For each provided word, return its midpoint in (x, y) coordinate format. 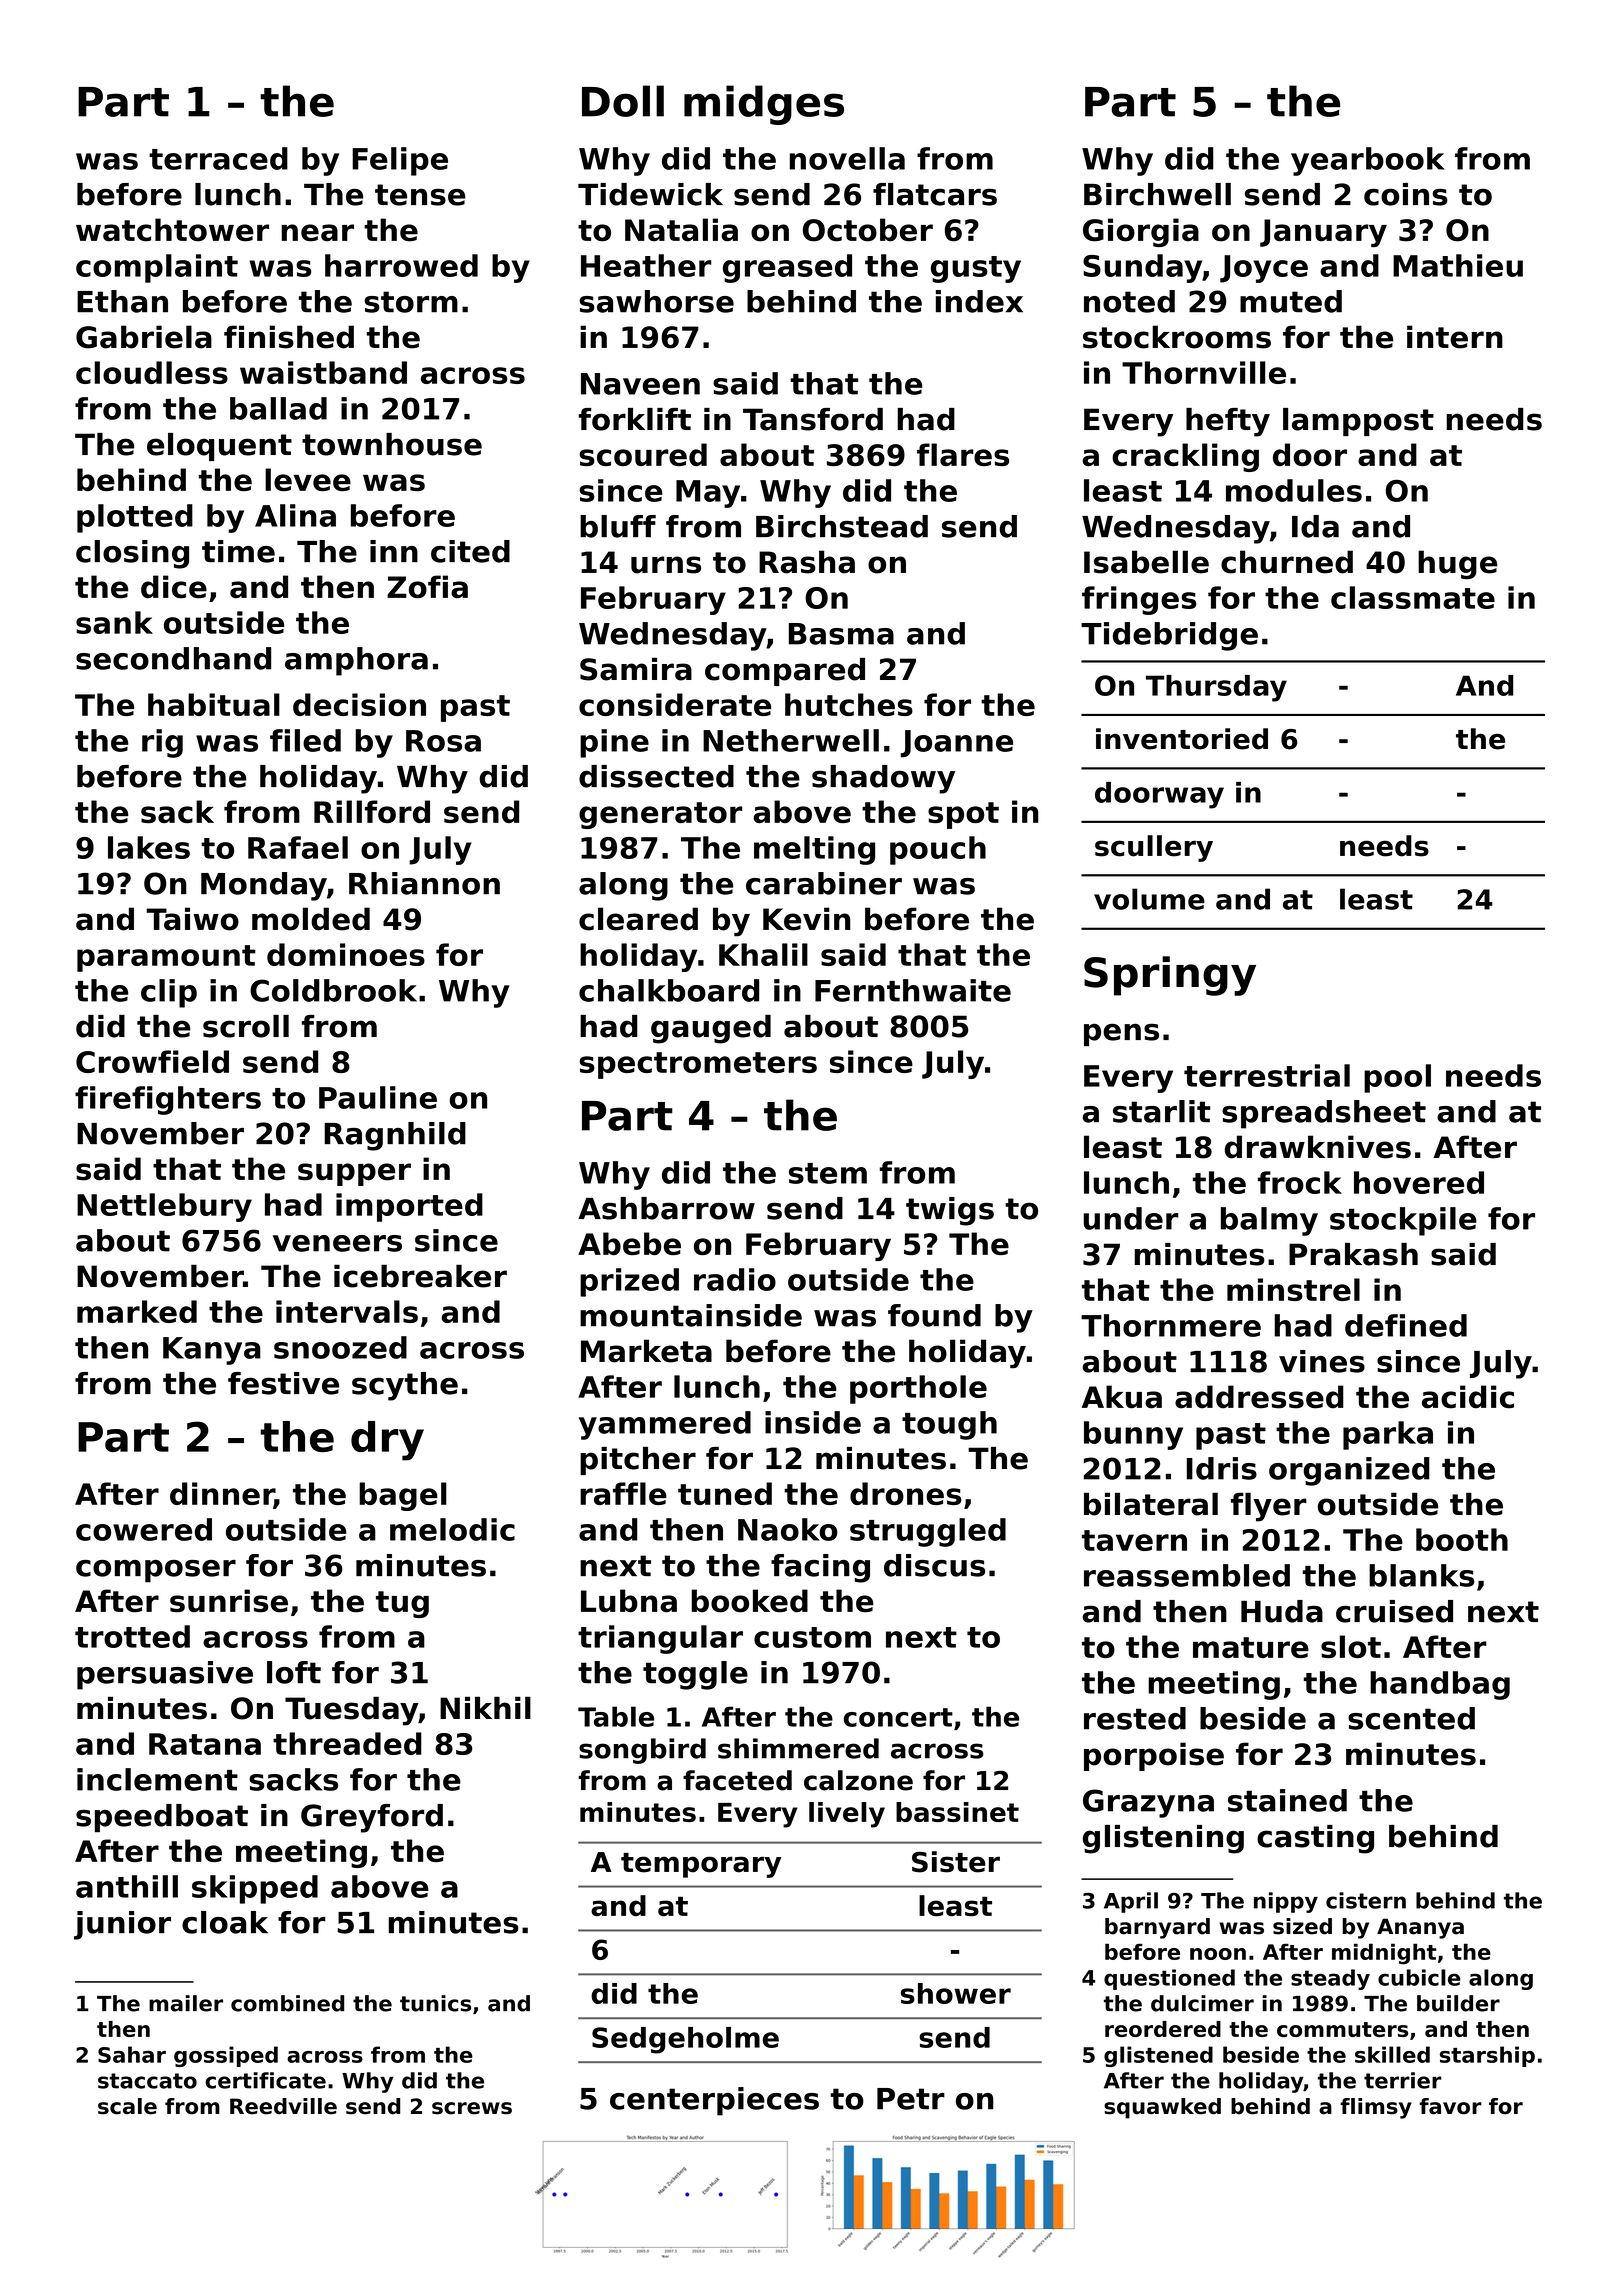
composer (156, 1571)
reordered (1163, 2029)
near (317, 233)
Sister (956, 1862)
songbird (642, 1751)
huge (1457, 565)
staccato (147, 2081)
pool (1397, 1078)
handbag (1440, 1685)
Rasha (807, 562)
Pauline (378, 1097)
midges (764, 105)
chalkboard (669, 990)
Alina (295, 515)
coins (1406, 194)
